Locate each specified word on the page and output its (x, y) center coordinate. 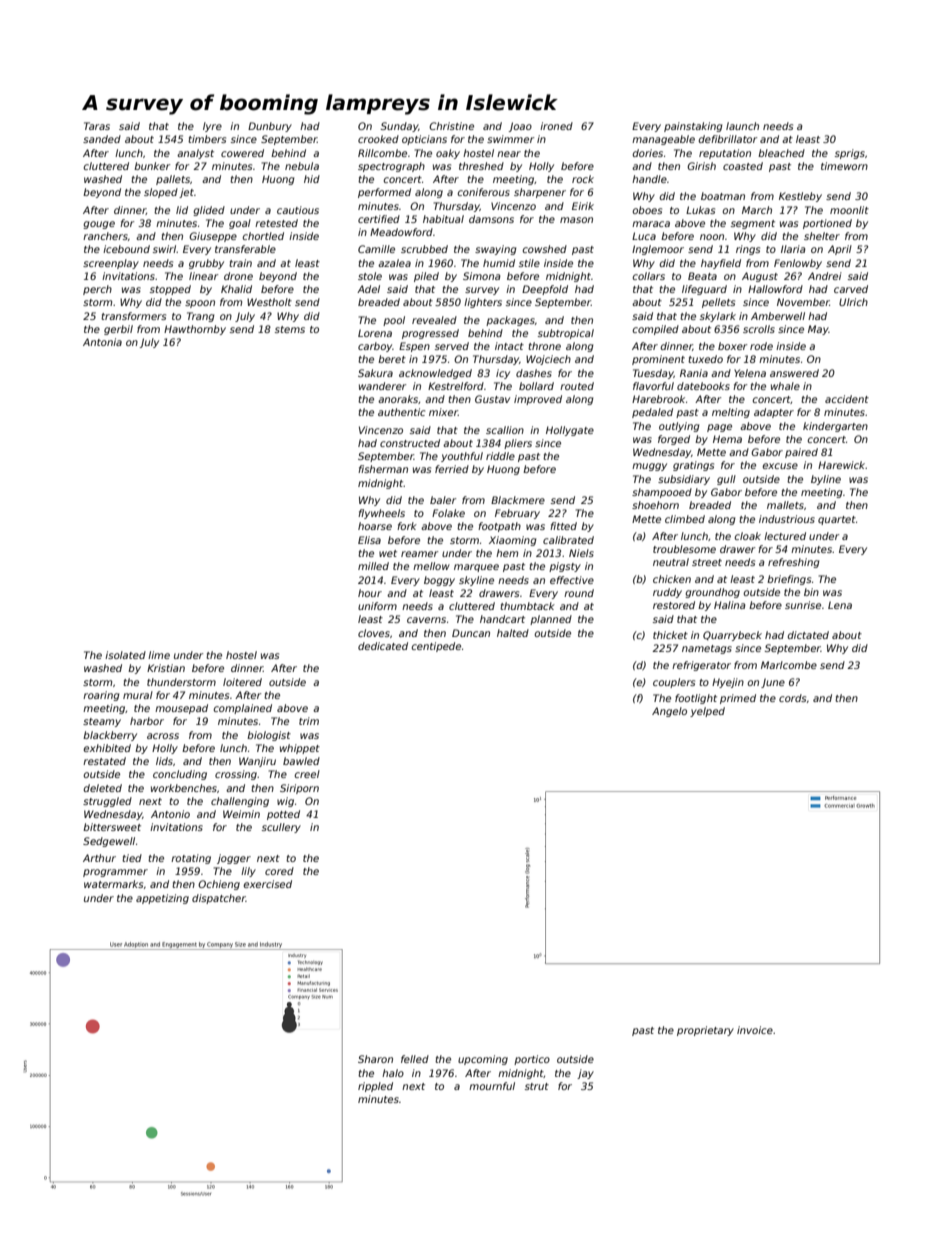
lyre (212, 127)
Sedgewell (109, 842)
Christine (451, 126)
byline (826, 480)
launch (742, 126)
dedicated (383, 646)
